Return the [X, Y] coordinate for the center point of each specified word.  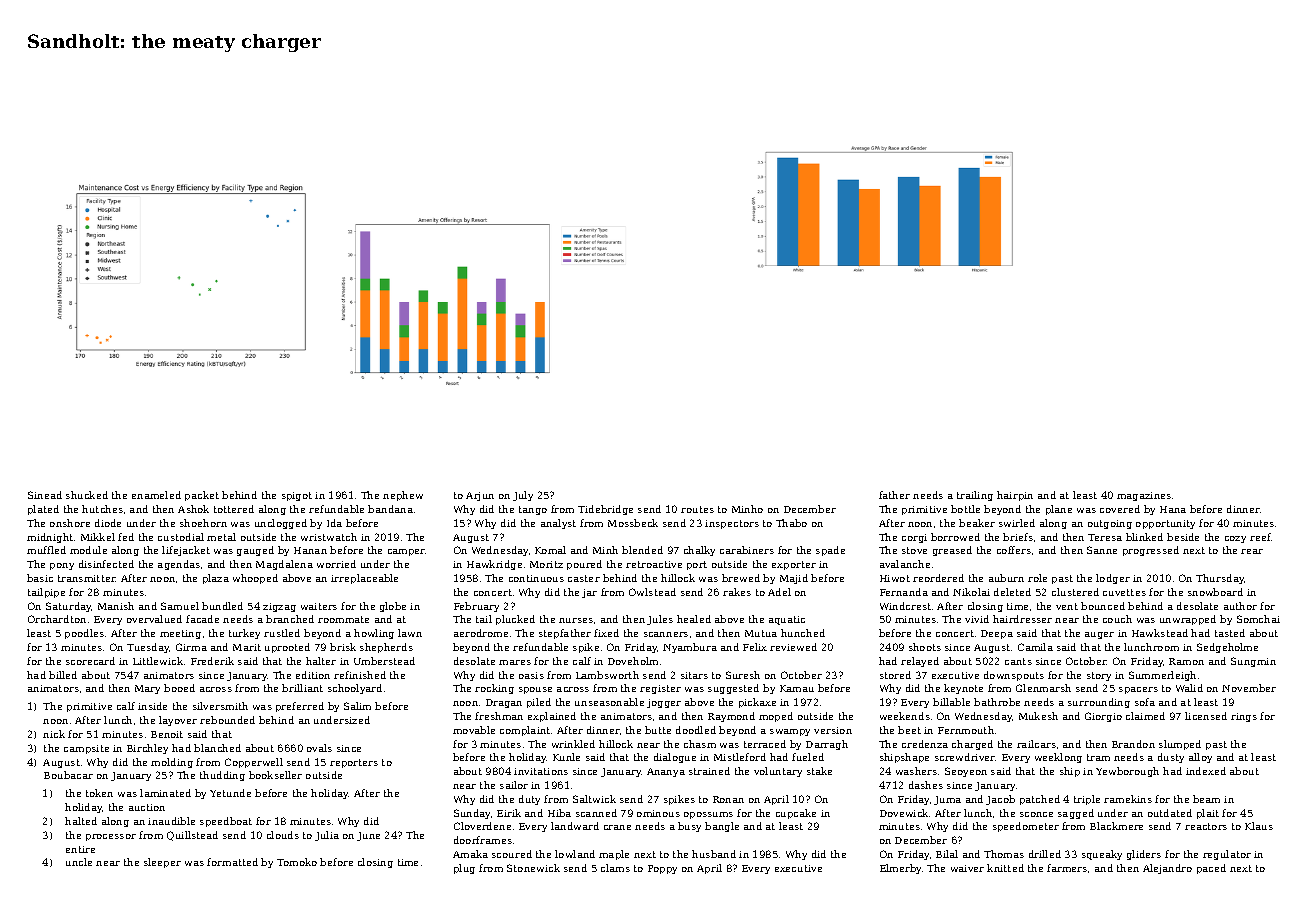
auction [147, 807]
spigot [297, 496]
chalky [699, 551]
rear [1252, 551]
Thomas [1004, 854]
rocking [494, 689]
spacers [1138, 690]
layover [178, 721]
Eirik [509, 813]
